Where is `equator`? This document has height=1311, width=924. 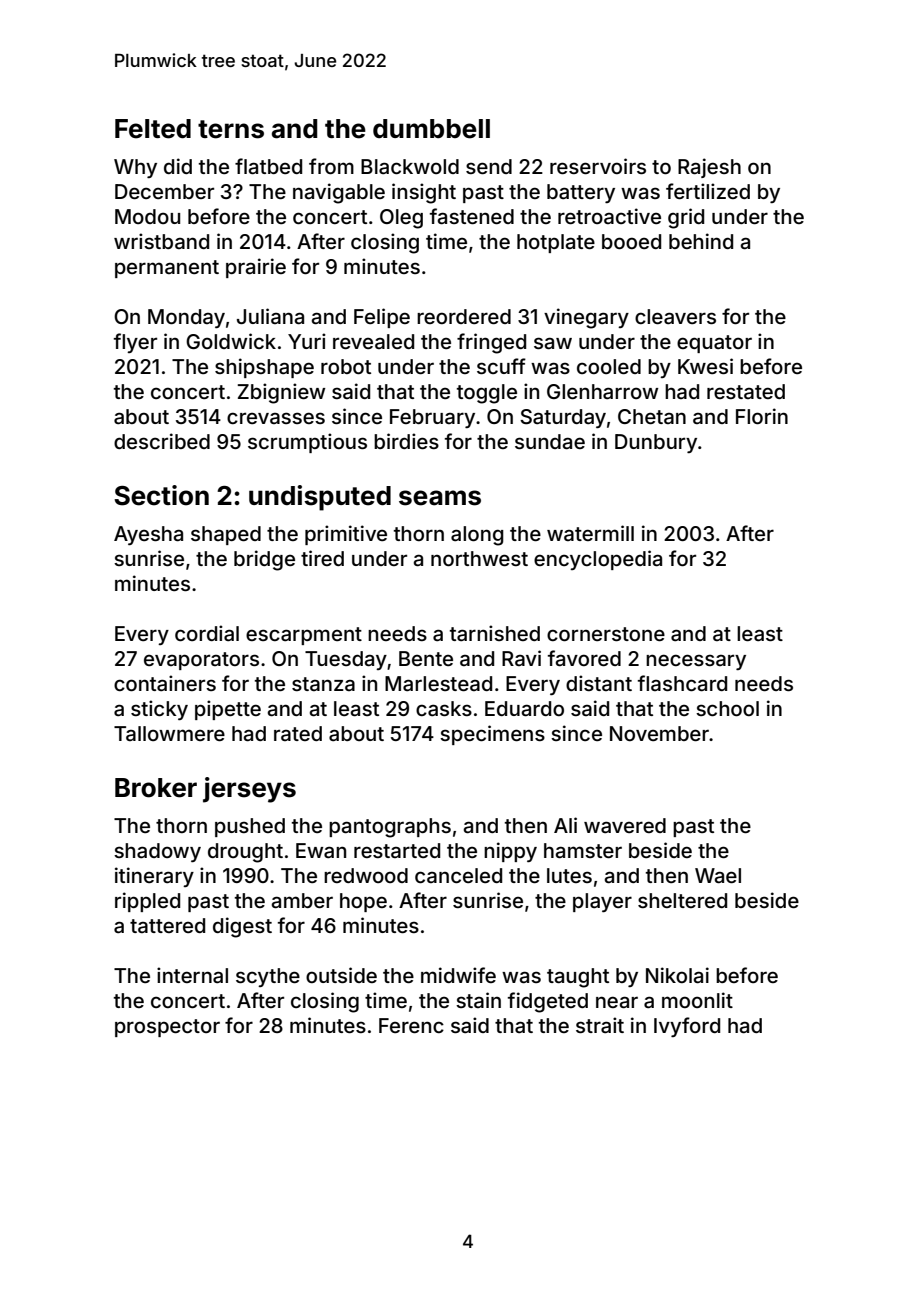
equator is located at coordinates (714, 344).
